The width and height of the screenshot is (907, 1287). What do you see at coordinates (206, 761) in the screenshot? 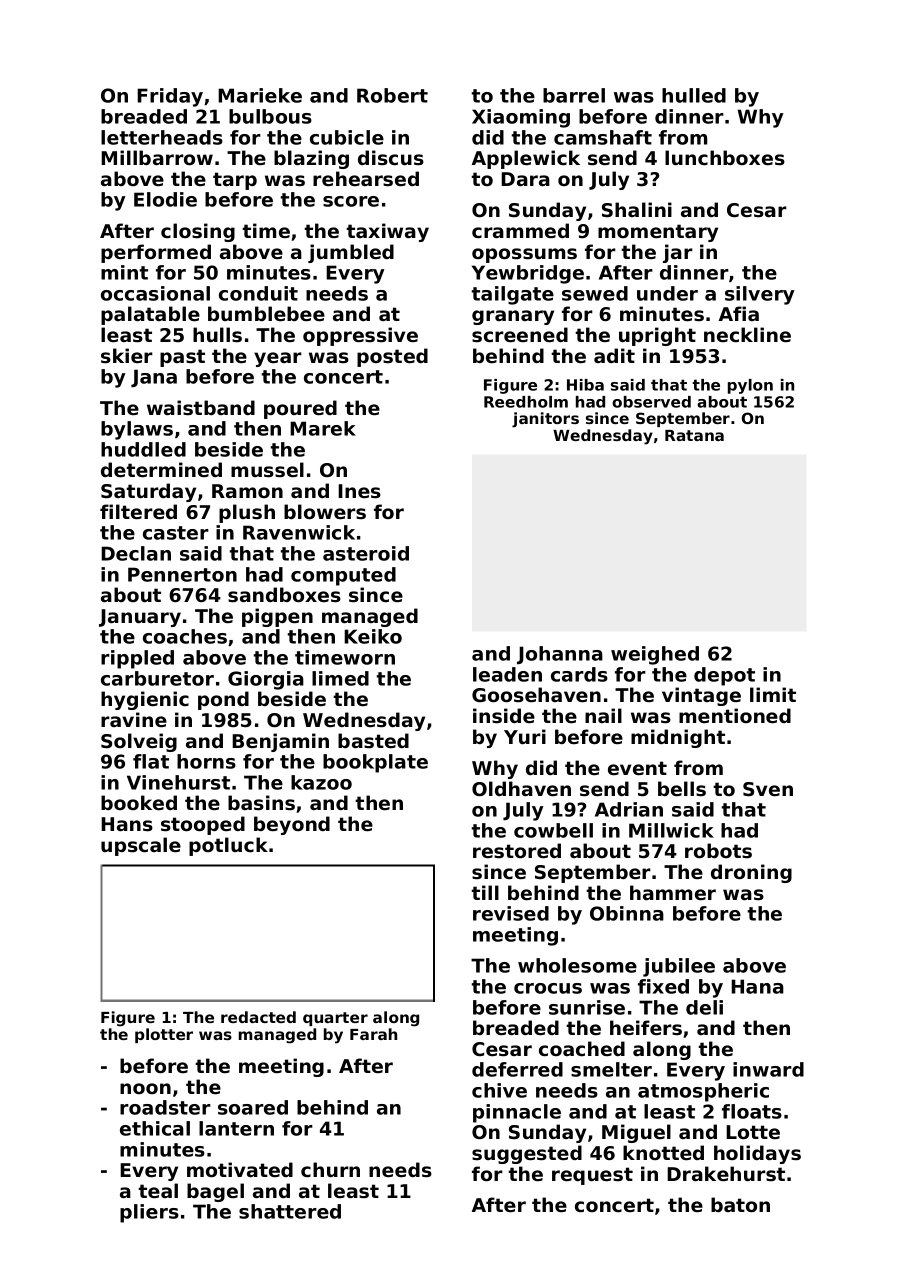
I see `horns` at bounding box center [206, 761].
